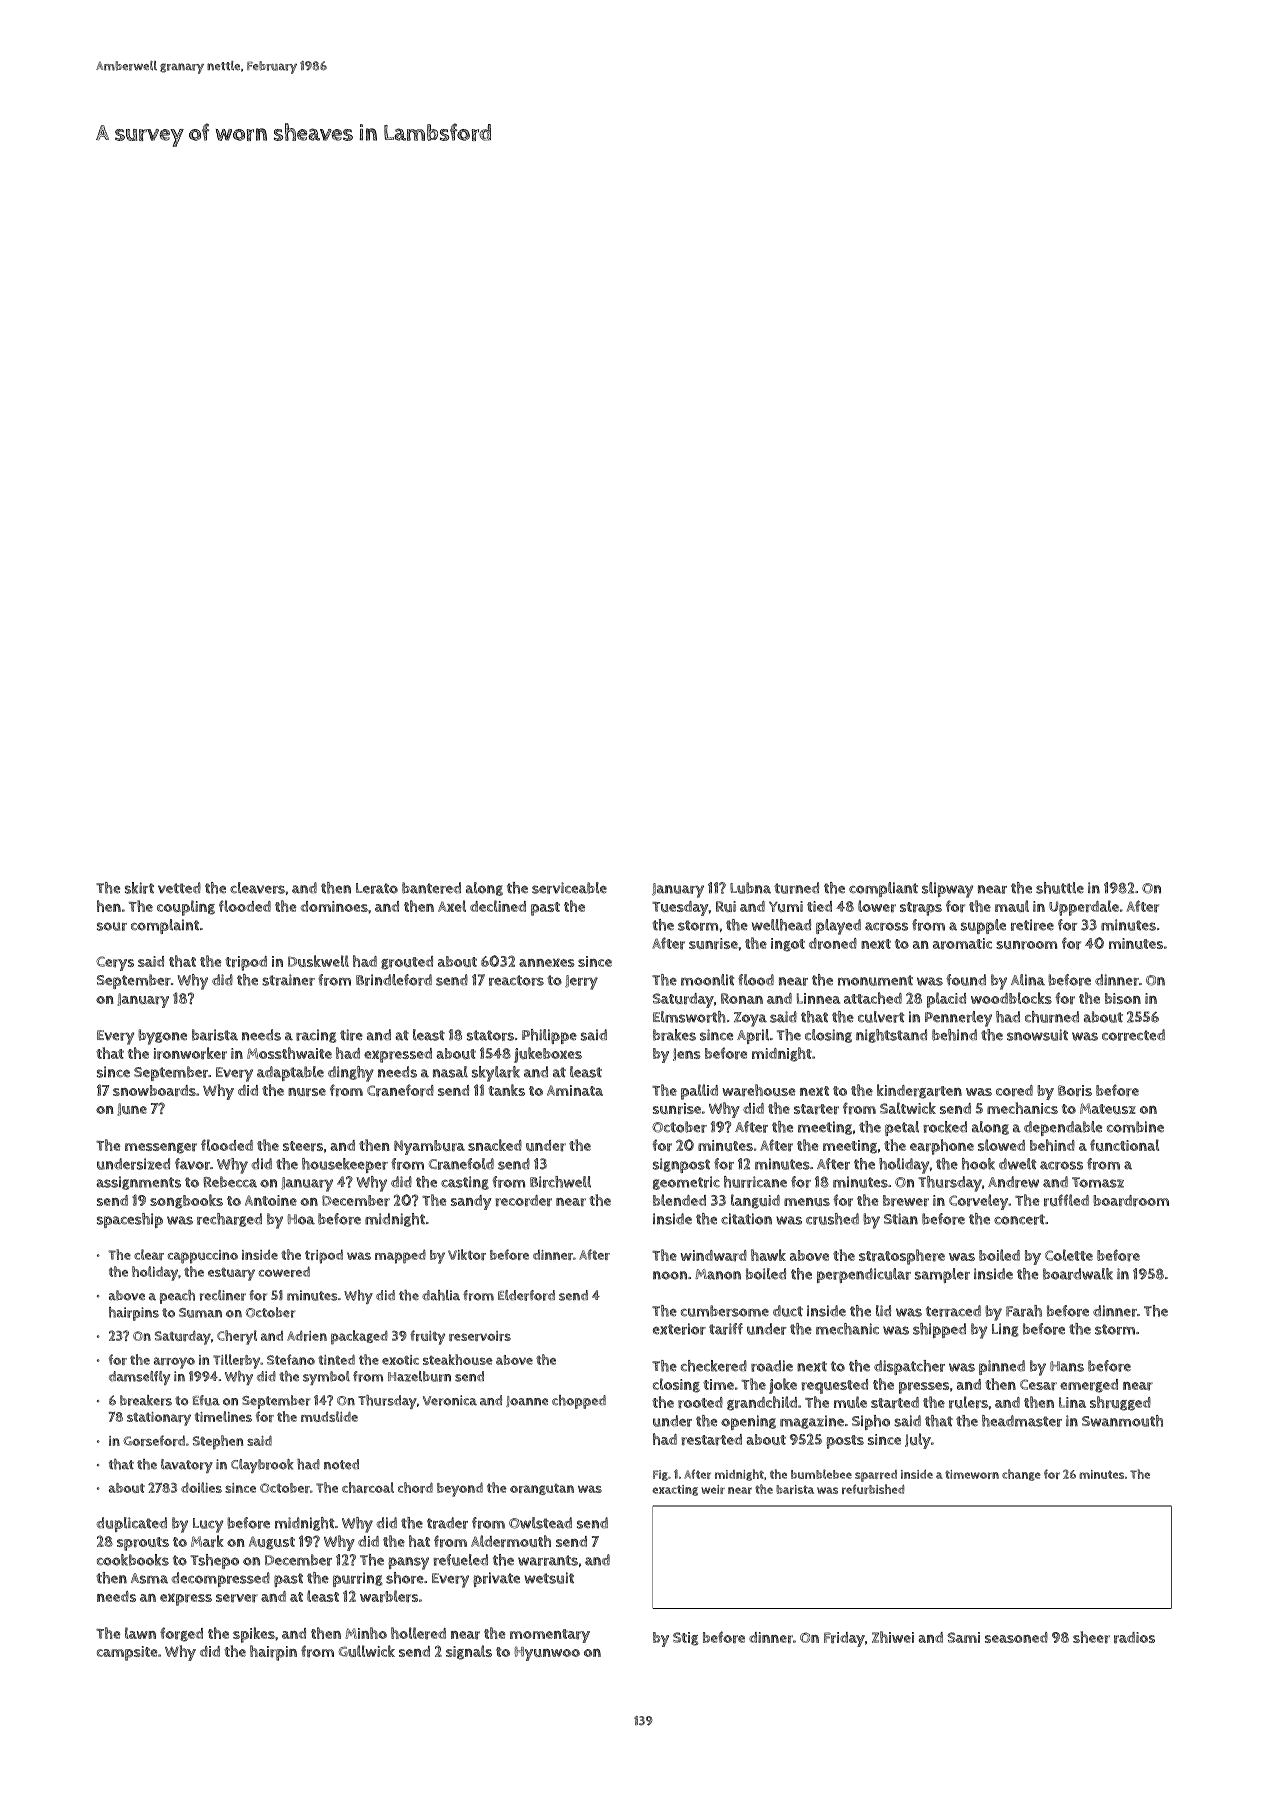 This image has width=1268, height=1793. I want to click on Philippe, so click(549, 1036).
